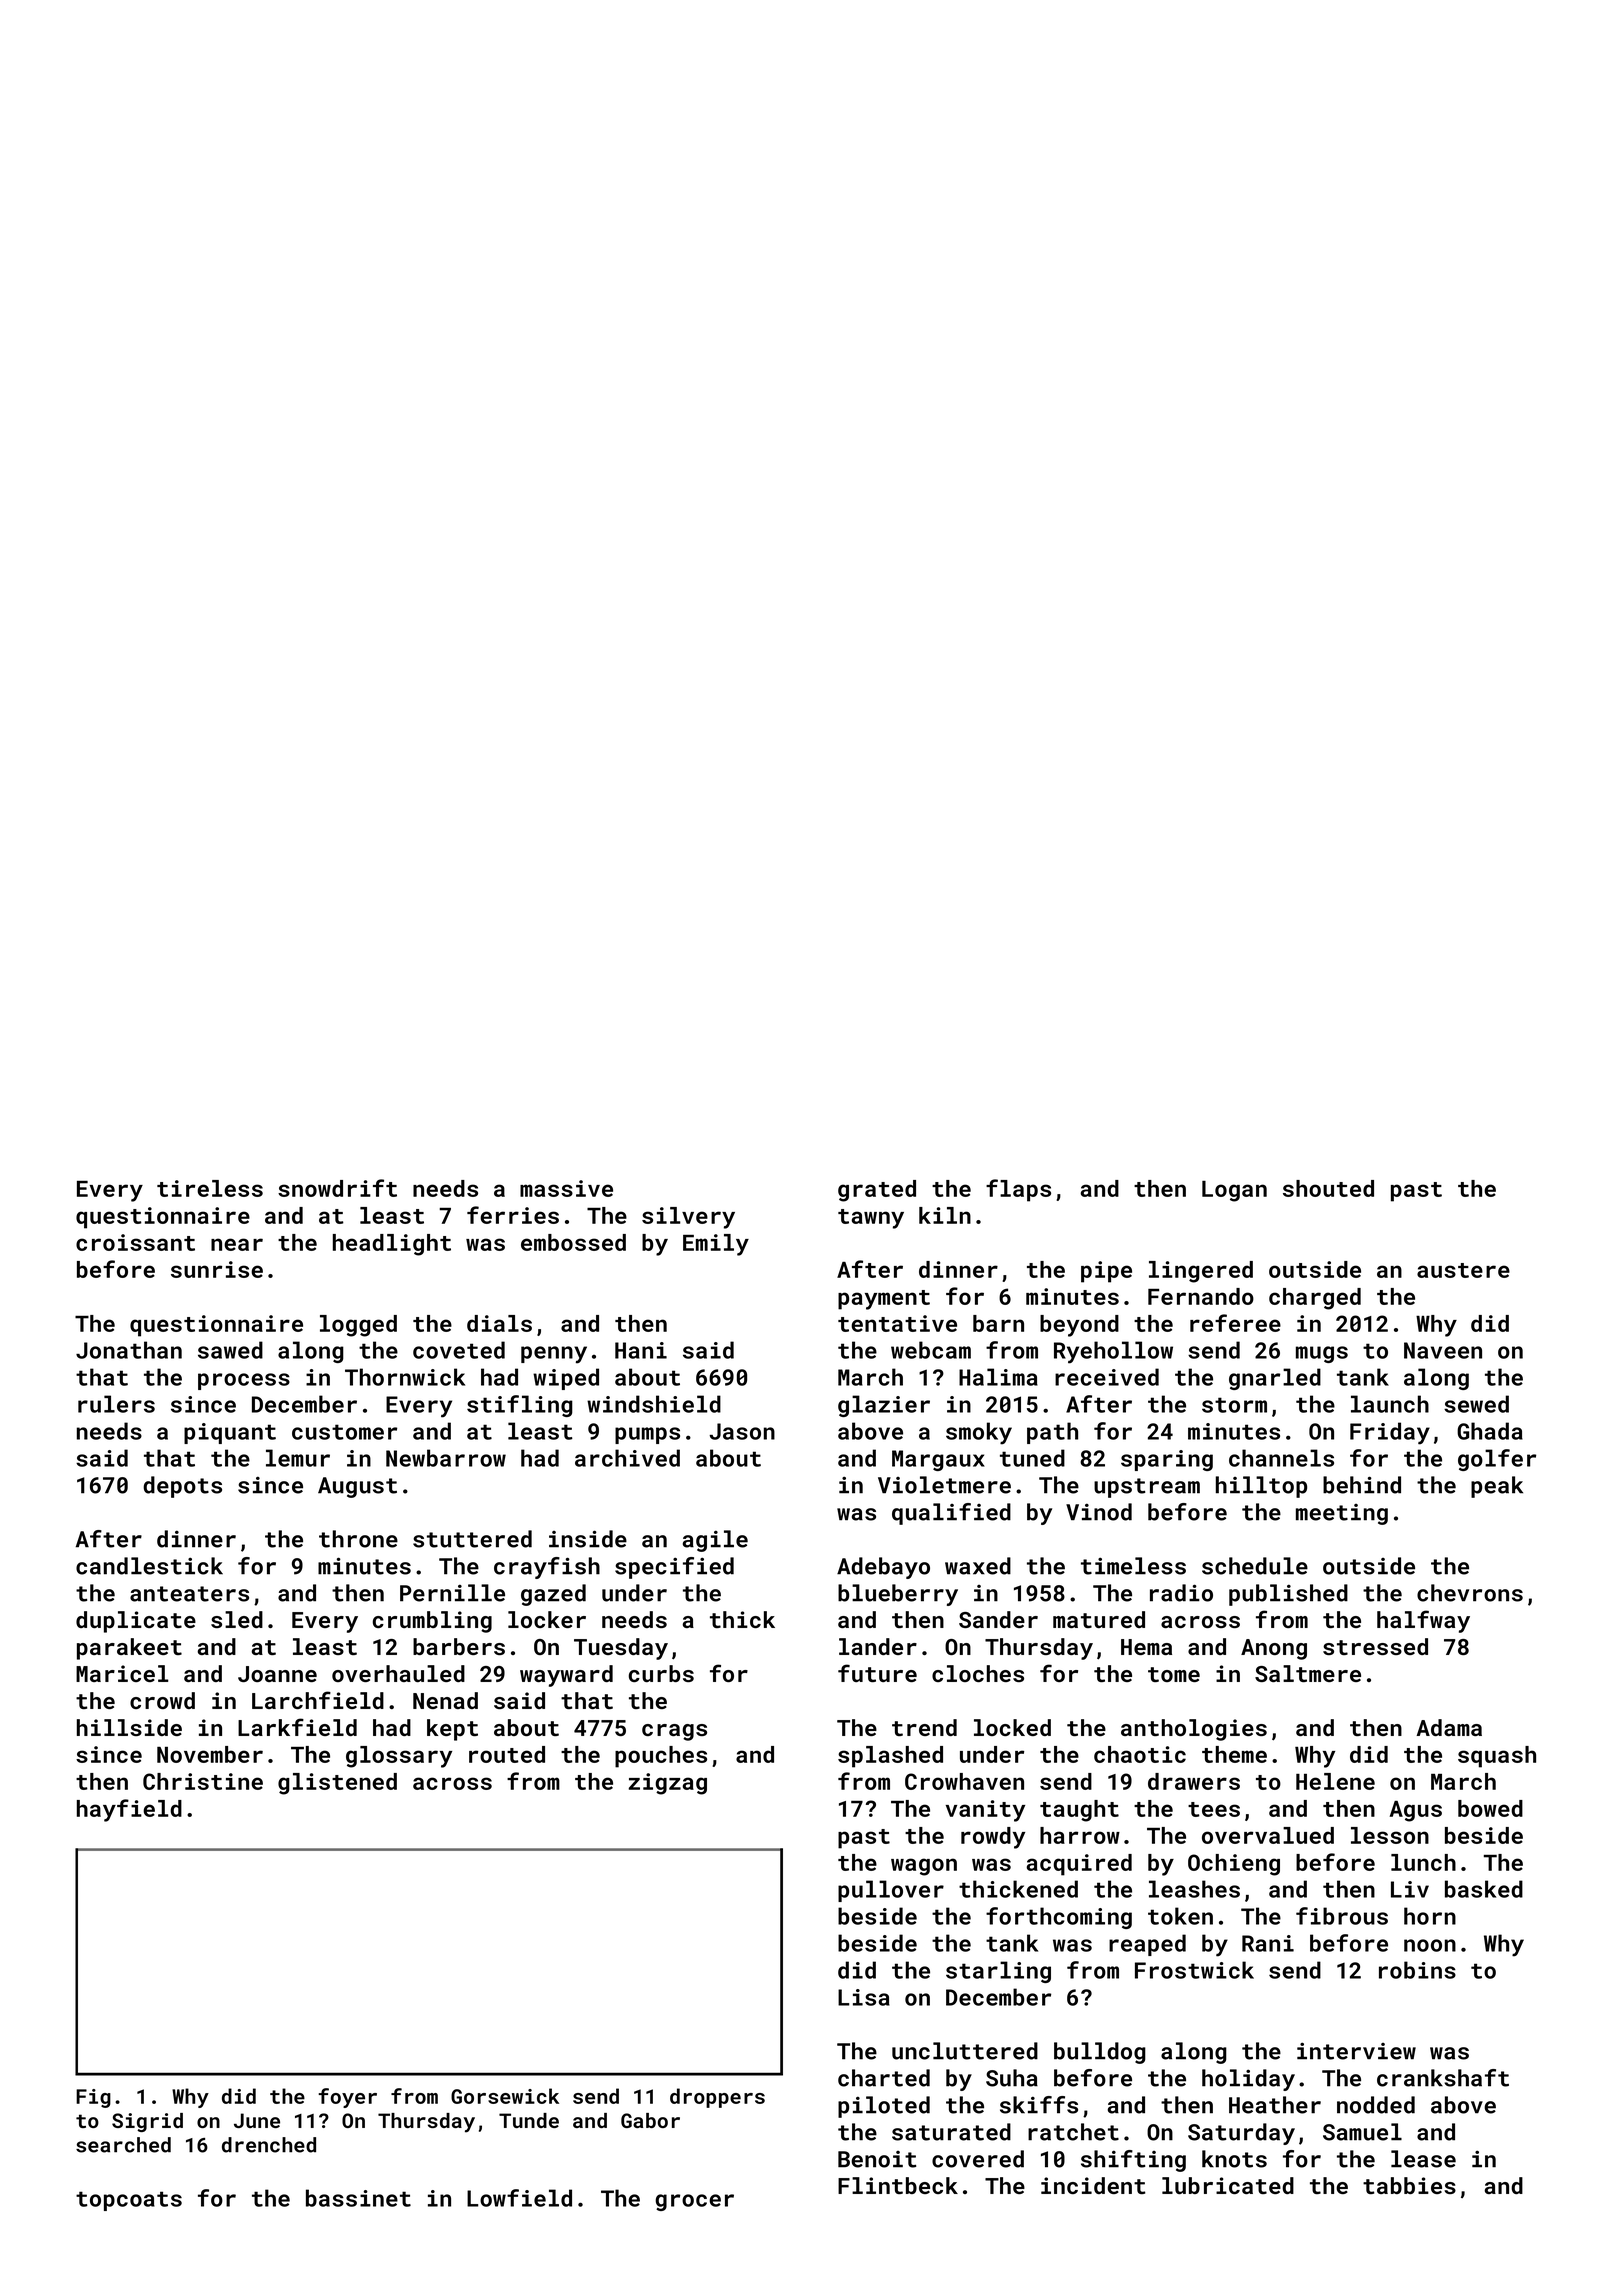 This screenshot has height=2292, width=1620. What do you see at coordinates (688, 1218) in the screenshot?
I see `silvery` at bounding box center [688, 1218].
